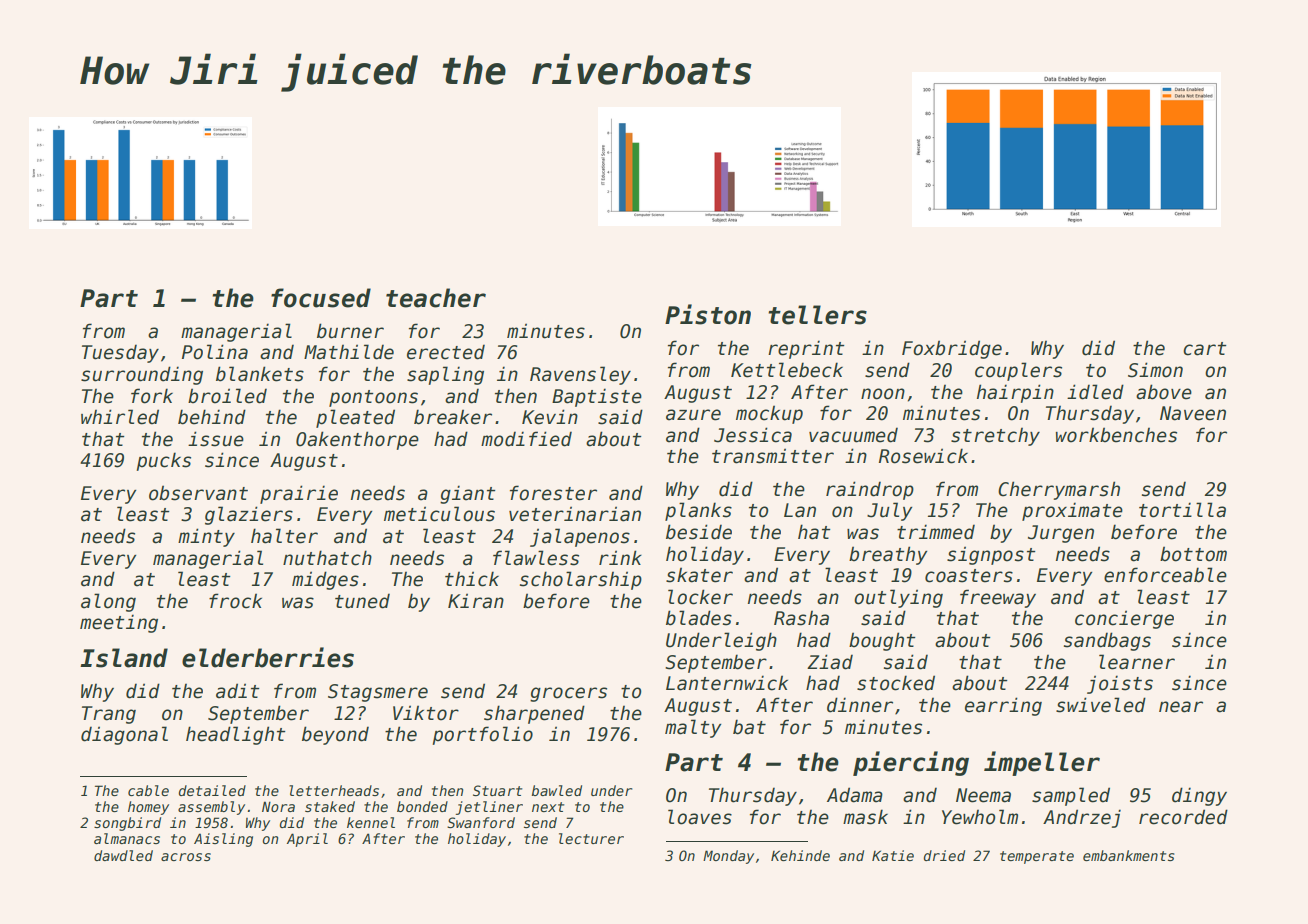 The height and width of the screenshot is (924, 1308). What do you see at coordinates (350, 331) in the screenshot?
I see `burner` at bounding box center [350, 331].
